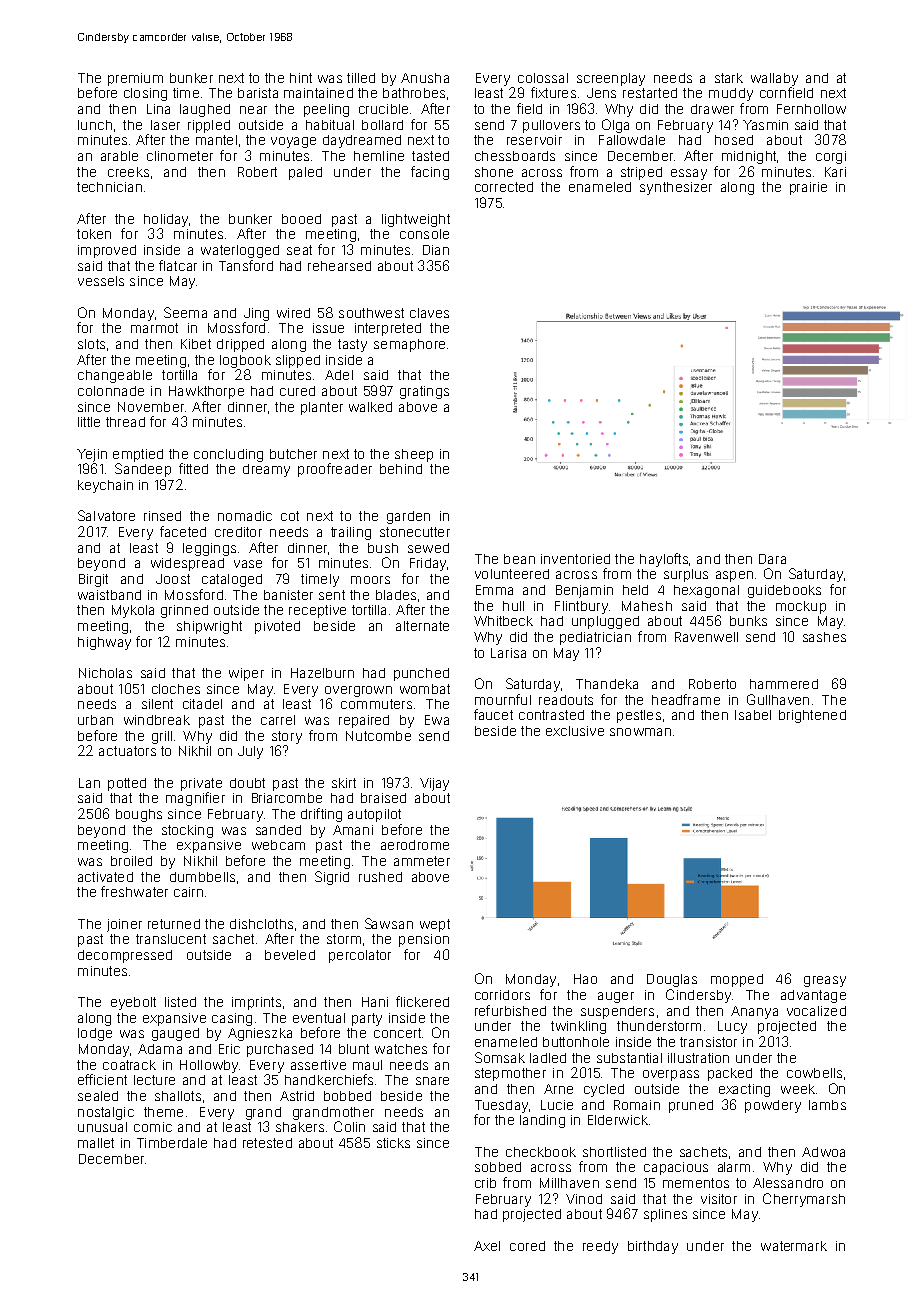  What do you see at coordinates (640, 732) in the screenshot?
I see `snowman` at bounding box center [640, 732].
